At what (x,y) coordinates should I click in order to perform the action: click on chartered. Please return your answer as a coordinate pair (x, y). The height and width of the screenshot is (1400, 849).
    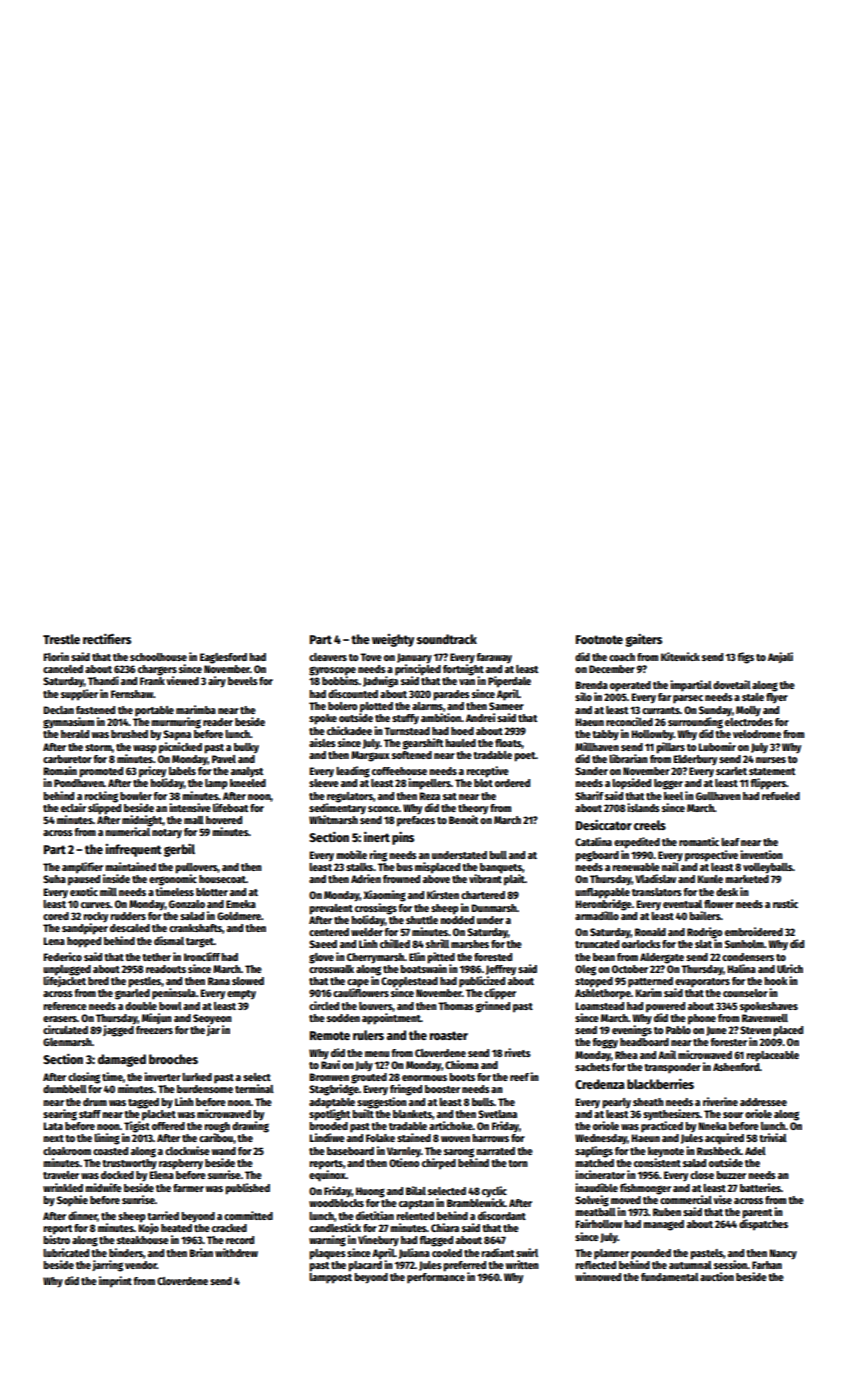
    Looking at the image, I should click on (483, 895).
